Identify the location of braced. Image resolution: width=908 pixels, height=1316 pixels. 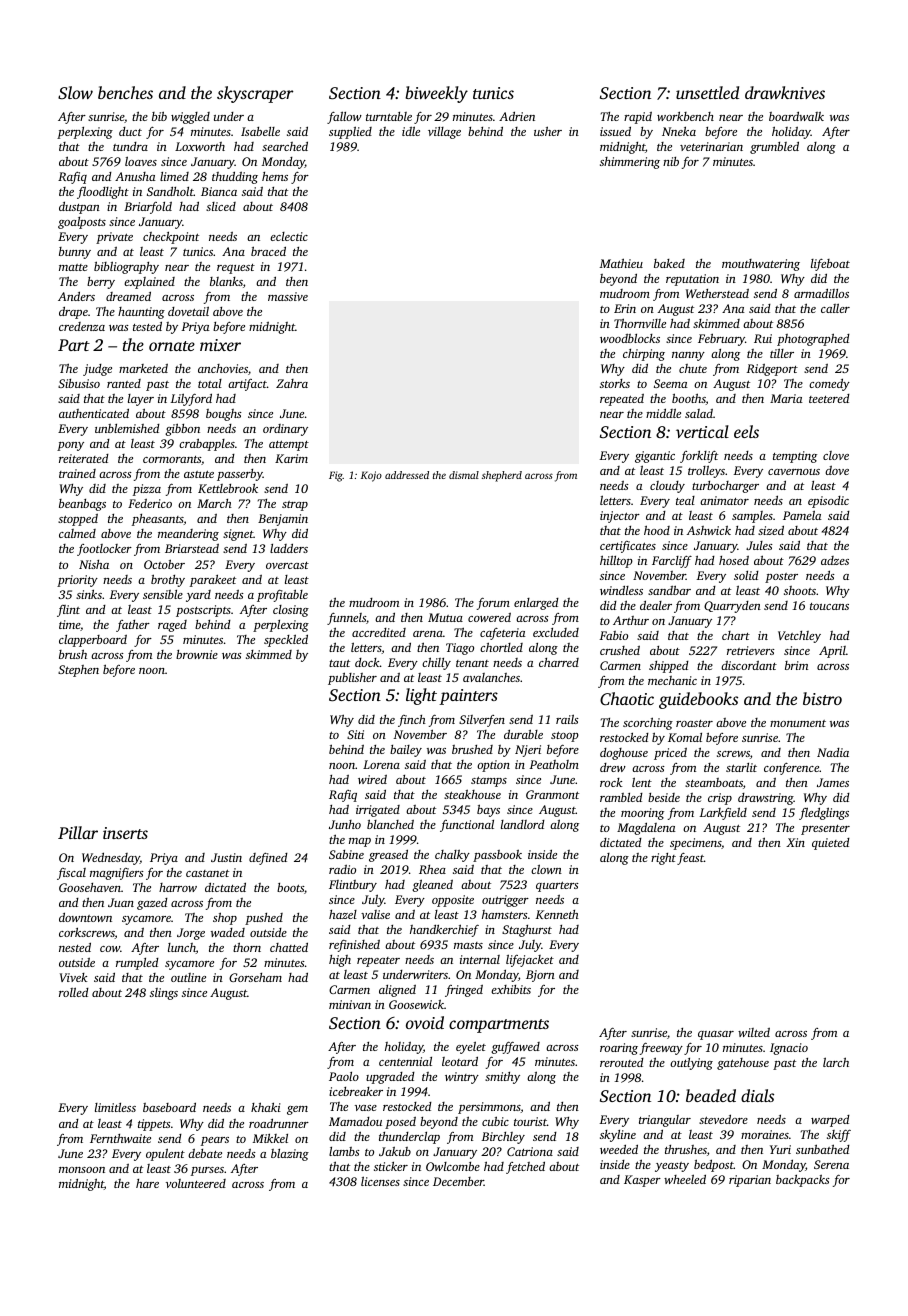
(268, 251).
